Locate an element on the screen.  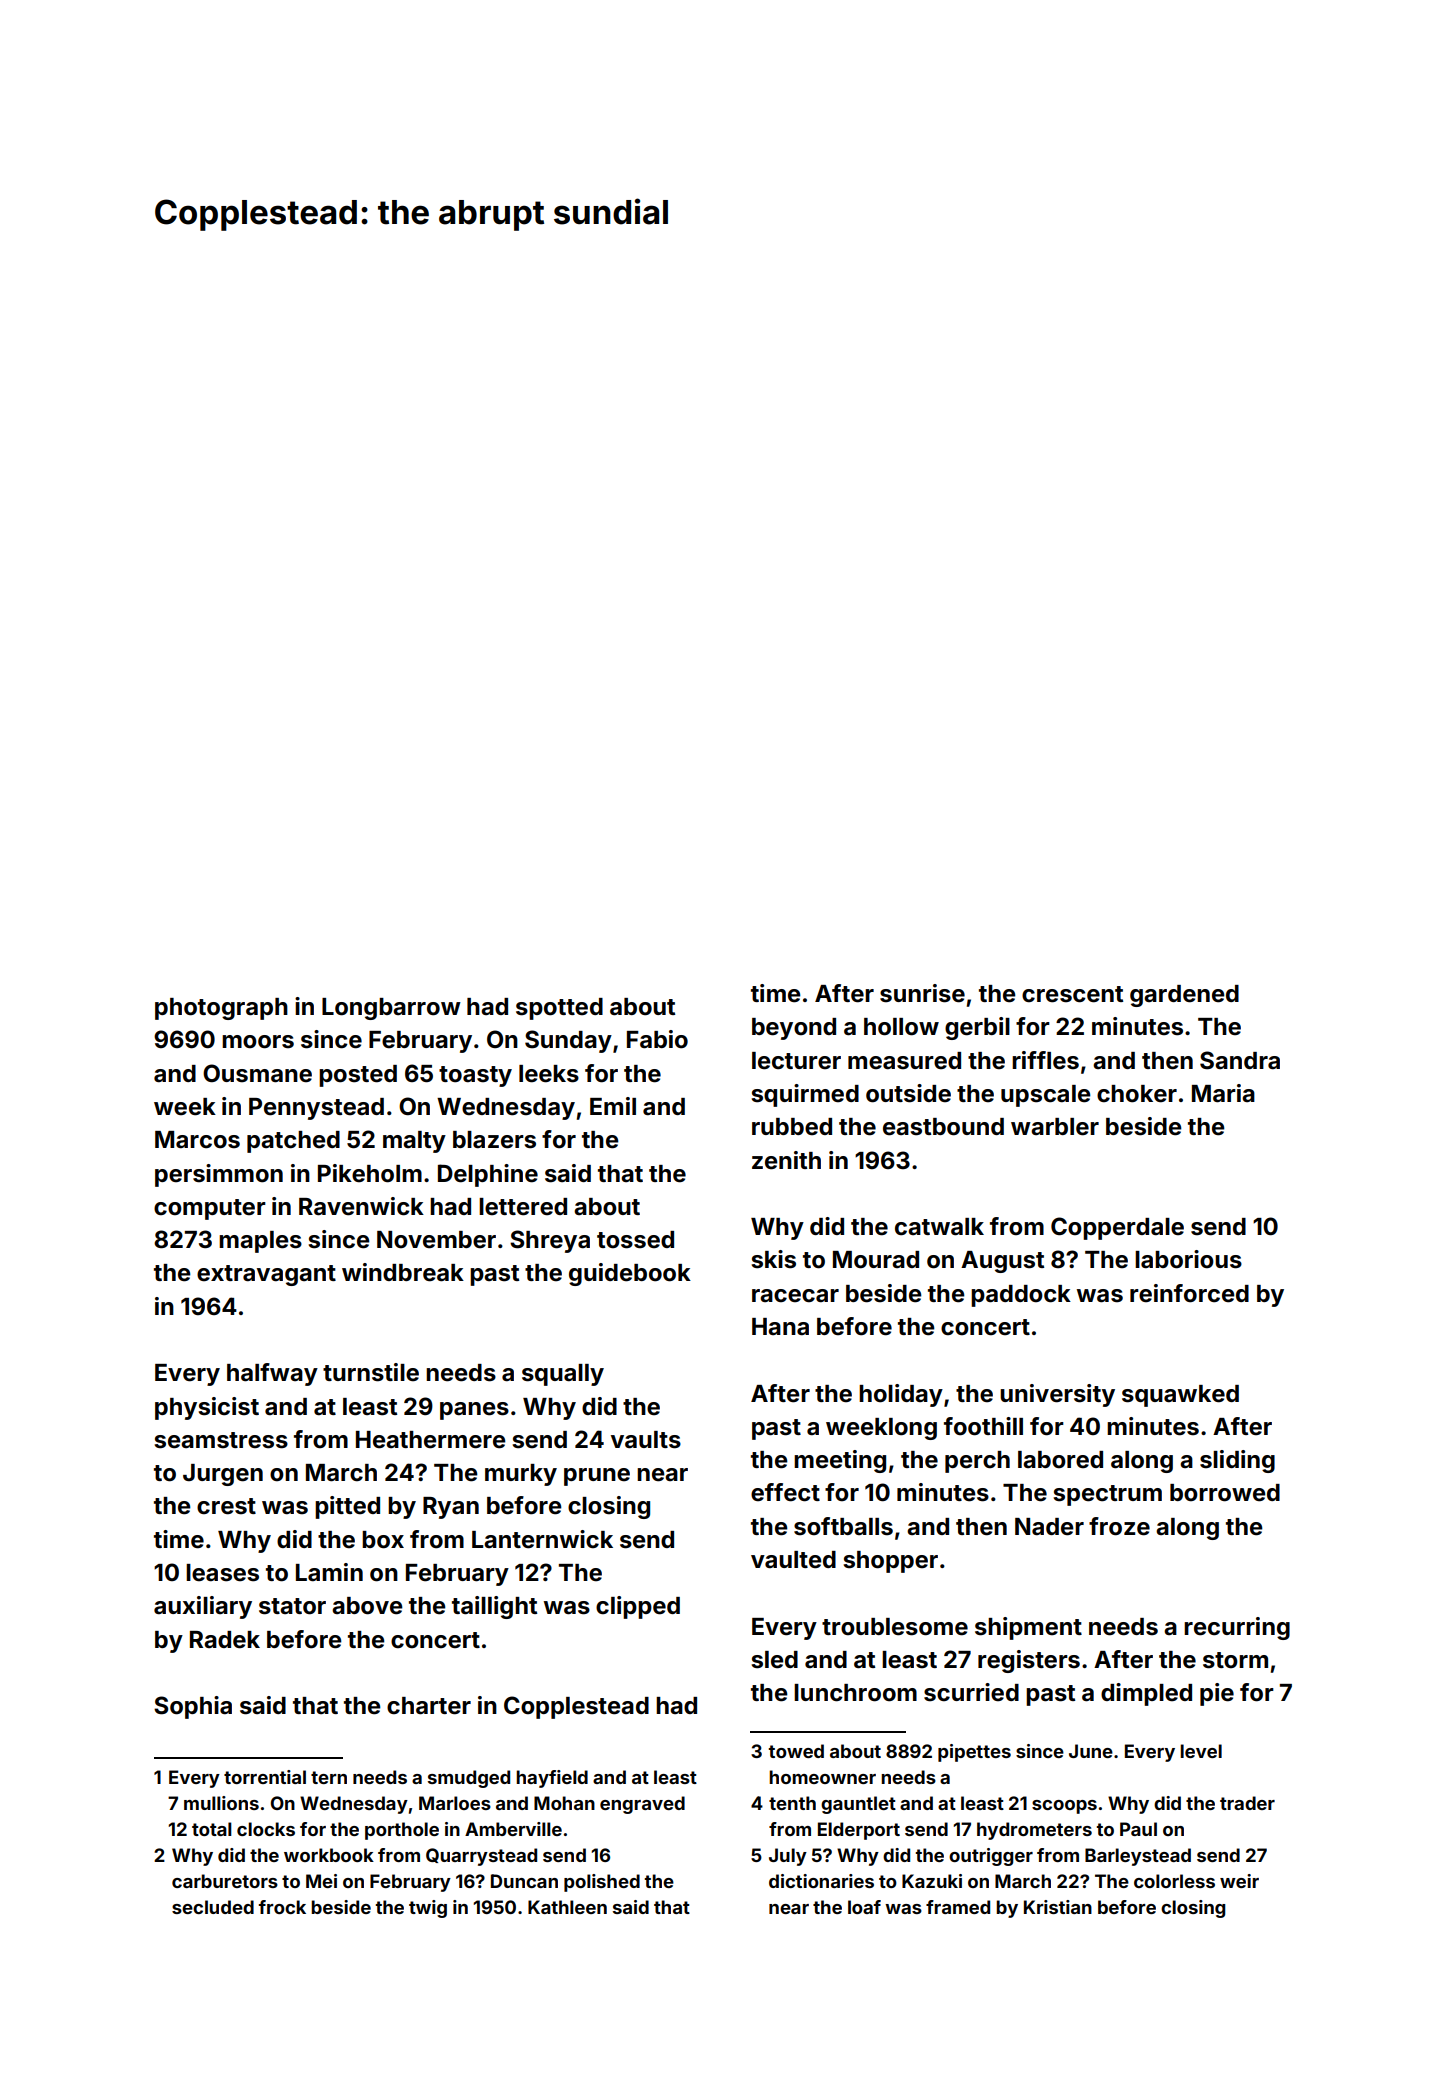
total is located at coordinates (212, 1829).
